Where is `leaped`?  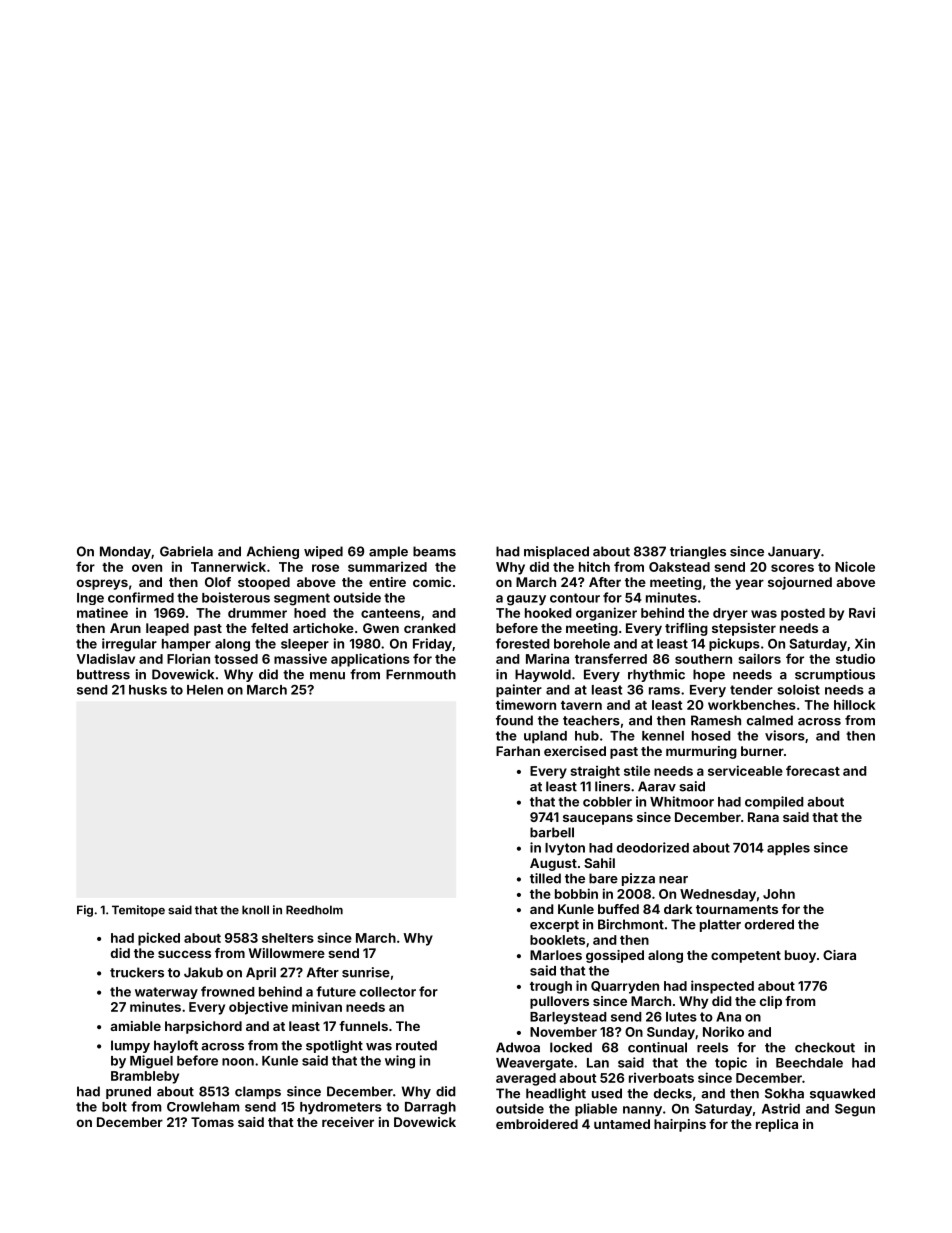 leaped is located at coordinates (167, 629).
